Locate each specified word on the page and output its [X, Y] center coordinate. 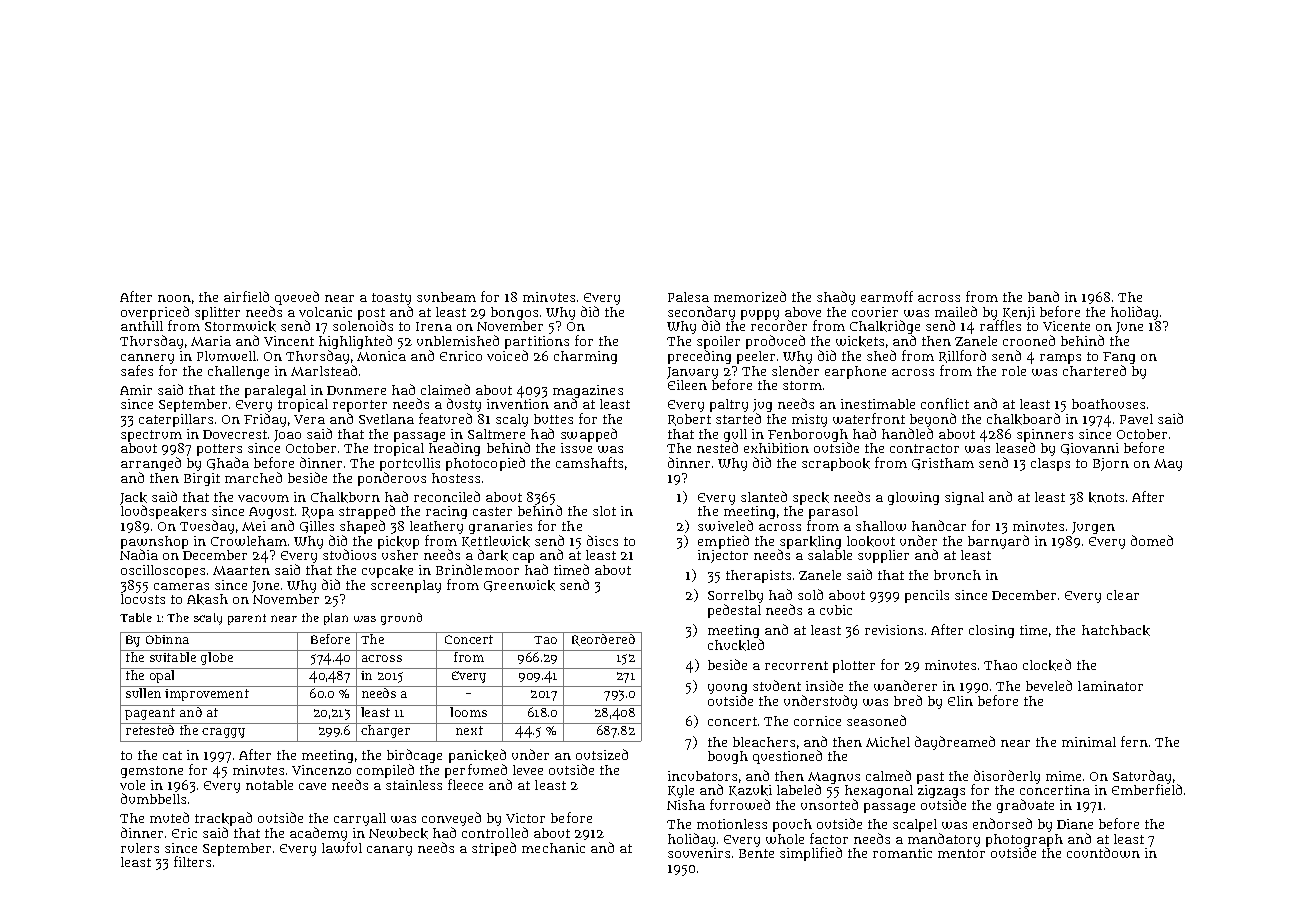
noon [174, 298]
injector [723, 556]
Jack [133, 499]
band [1043, 296]
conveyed [451, 820]
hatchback [1116, 630]
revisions [894, 630]
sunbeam [446, 297]
